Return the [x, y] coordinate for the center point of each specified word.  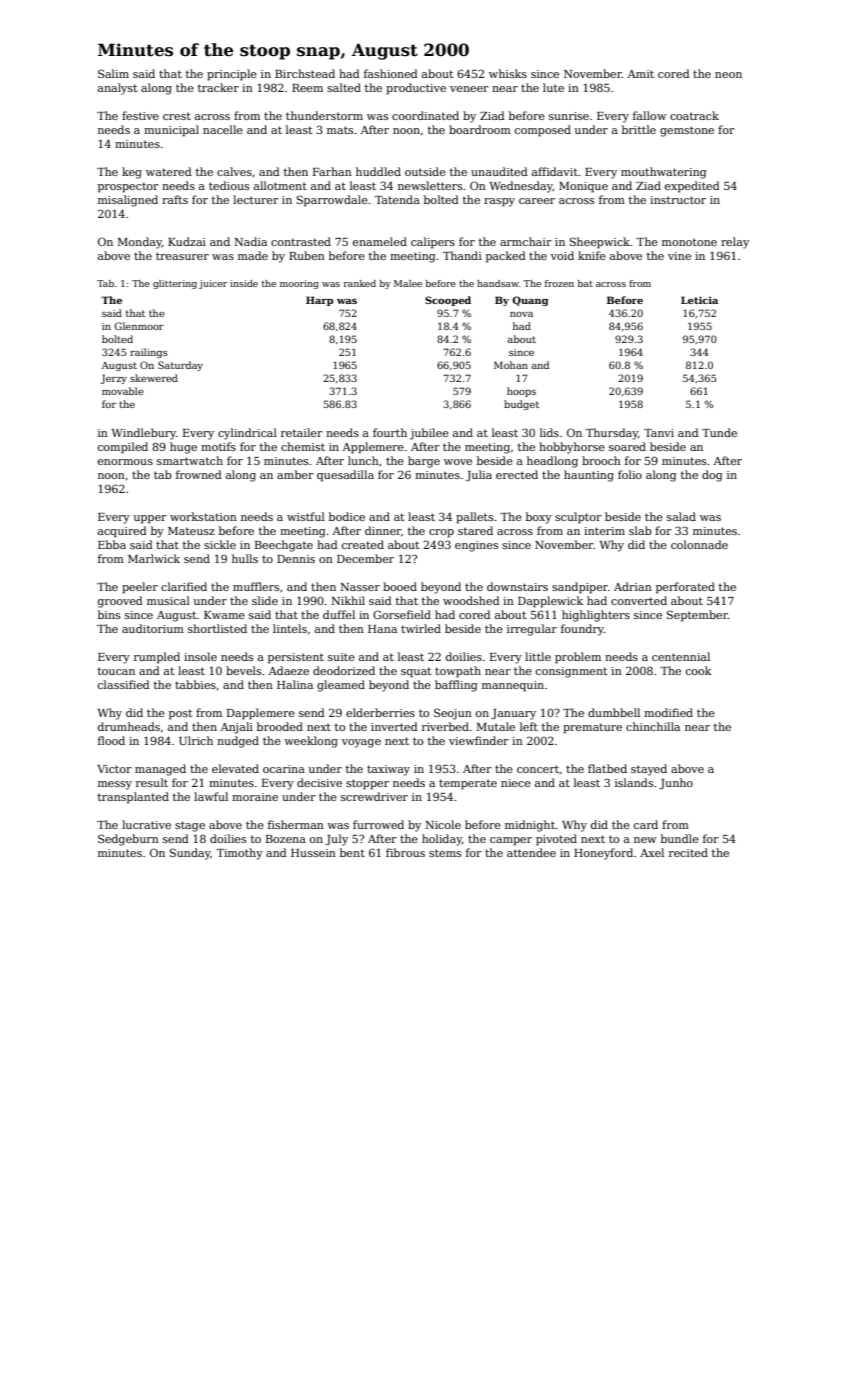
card [646, 824]
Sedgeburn [128, 840]
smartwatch [190, 460]
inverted [394, 726]
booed [400, 586]
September [697, 616]
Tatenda [397, 199]
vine [679, 256]
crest [177, 116]
